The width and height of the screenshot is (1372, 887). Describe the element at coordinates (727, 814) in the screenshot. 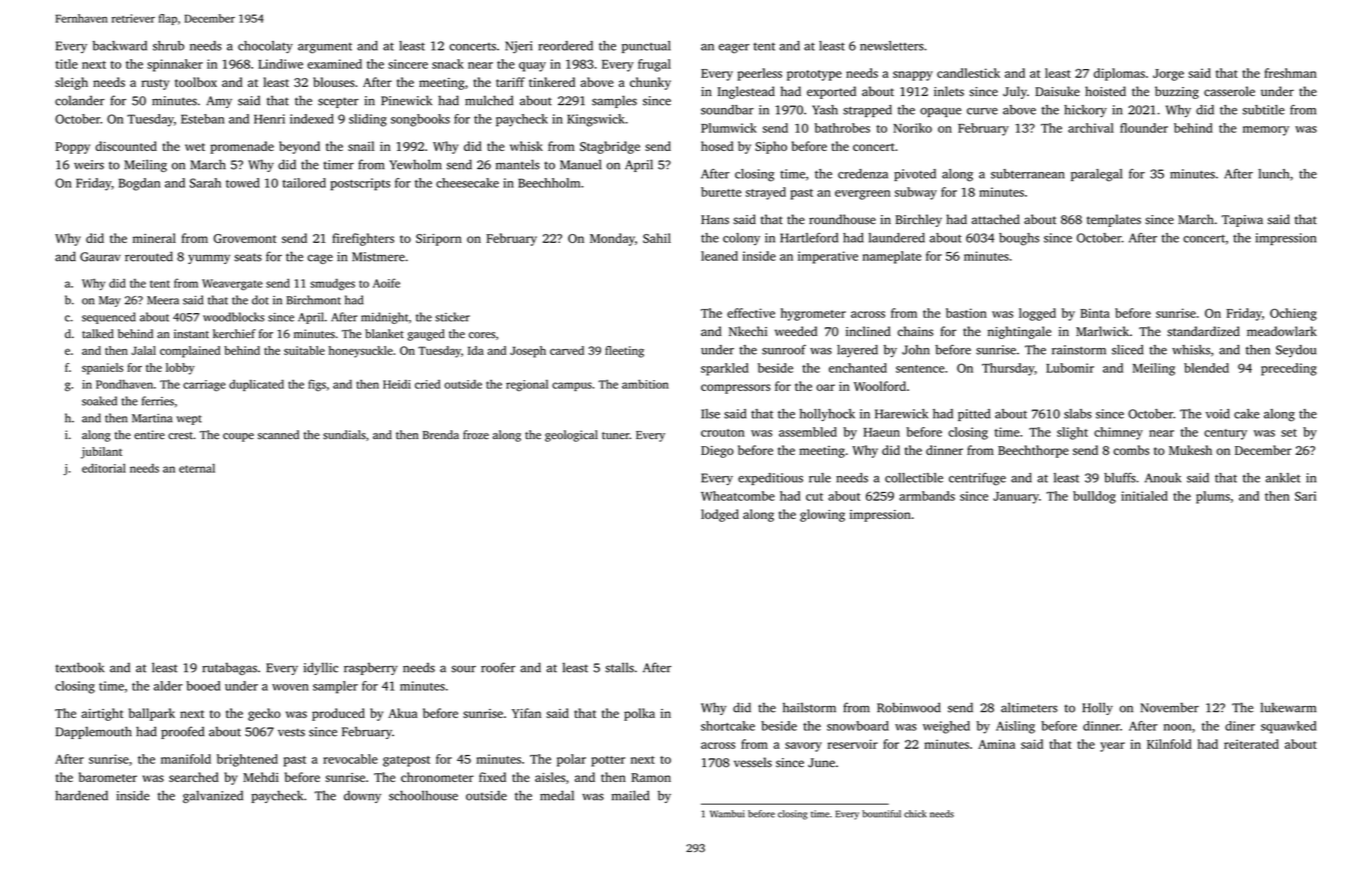

I see `Wambui` at that location.
